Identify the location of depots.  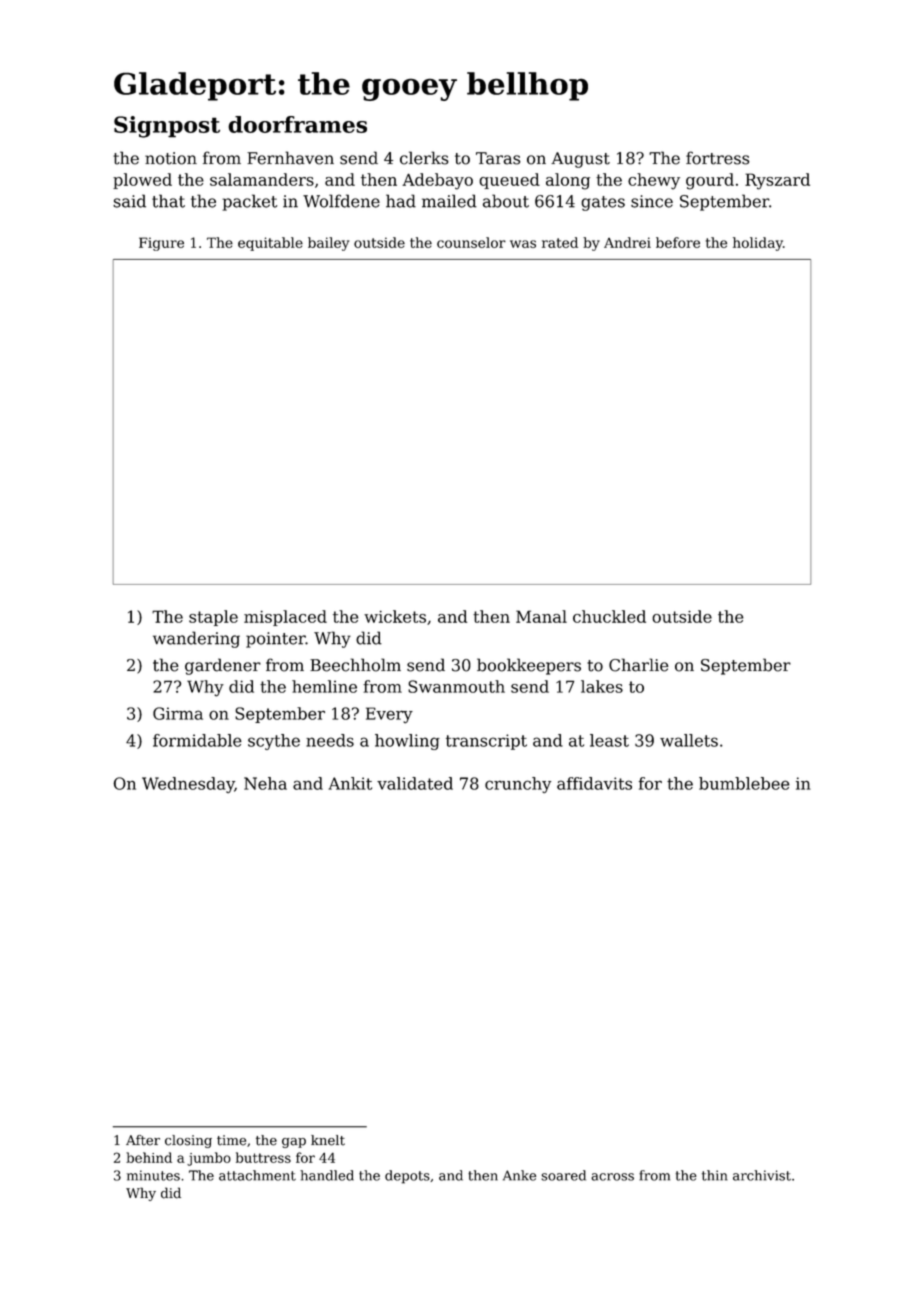
(407, 1177).
